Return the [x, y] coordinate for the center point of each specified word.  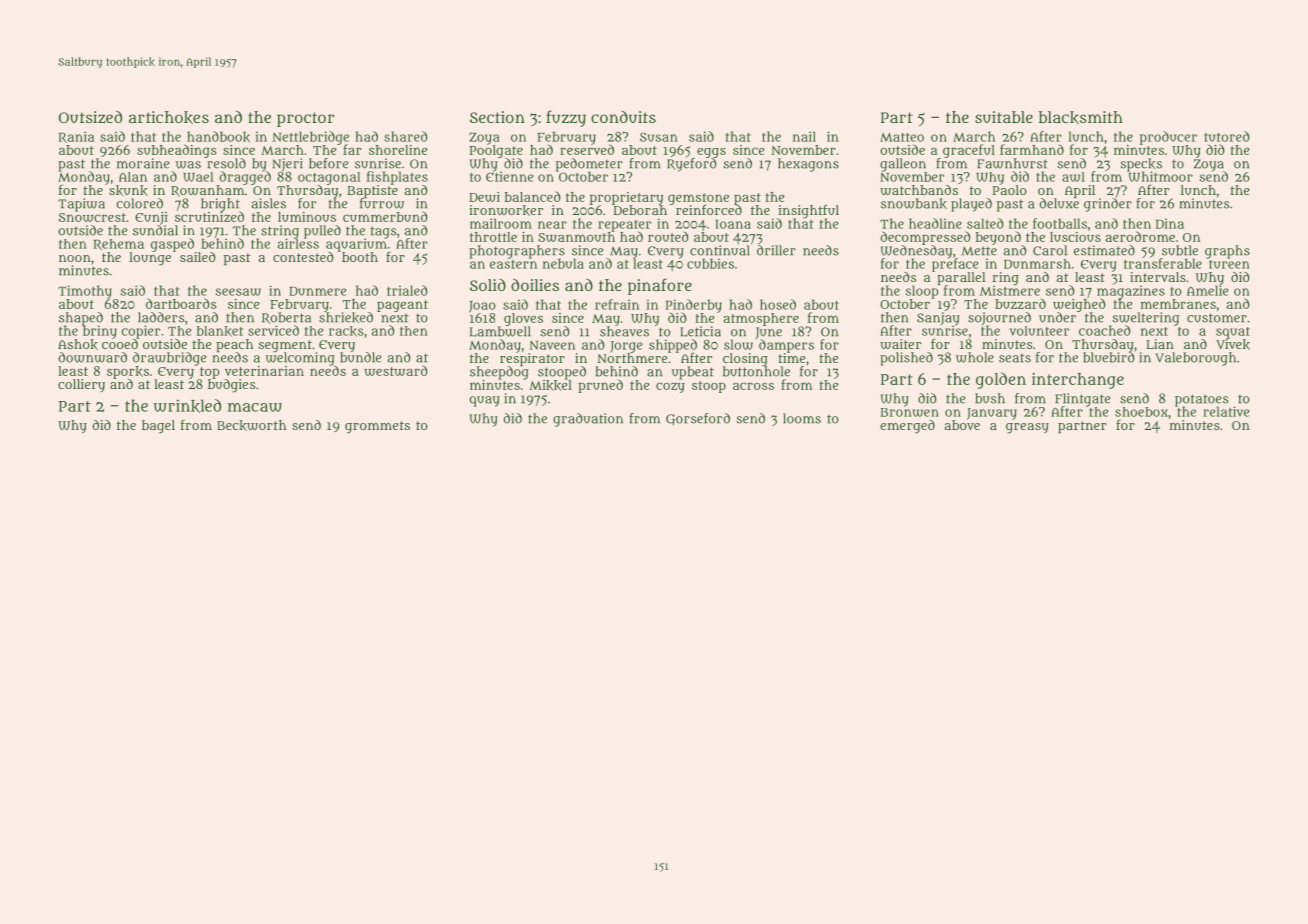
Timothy [85, 292]
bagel [158, 427]
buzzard [1020, 303]
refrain [617, 304]
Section [497, 117]
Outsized [90, 117]
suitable [1004, 117]
